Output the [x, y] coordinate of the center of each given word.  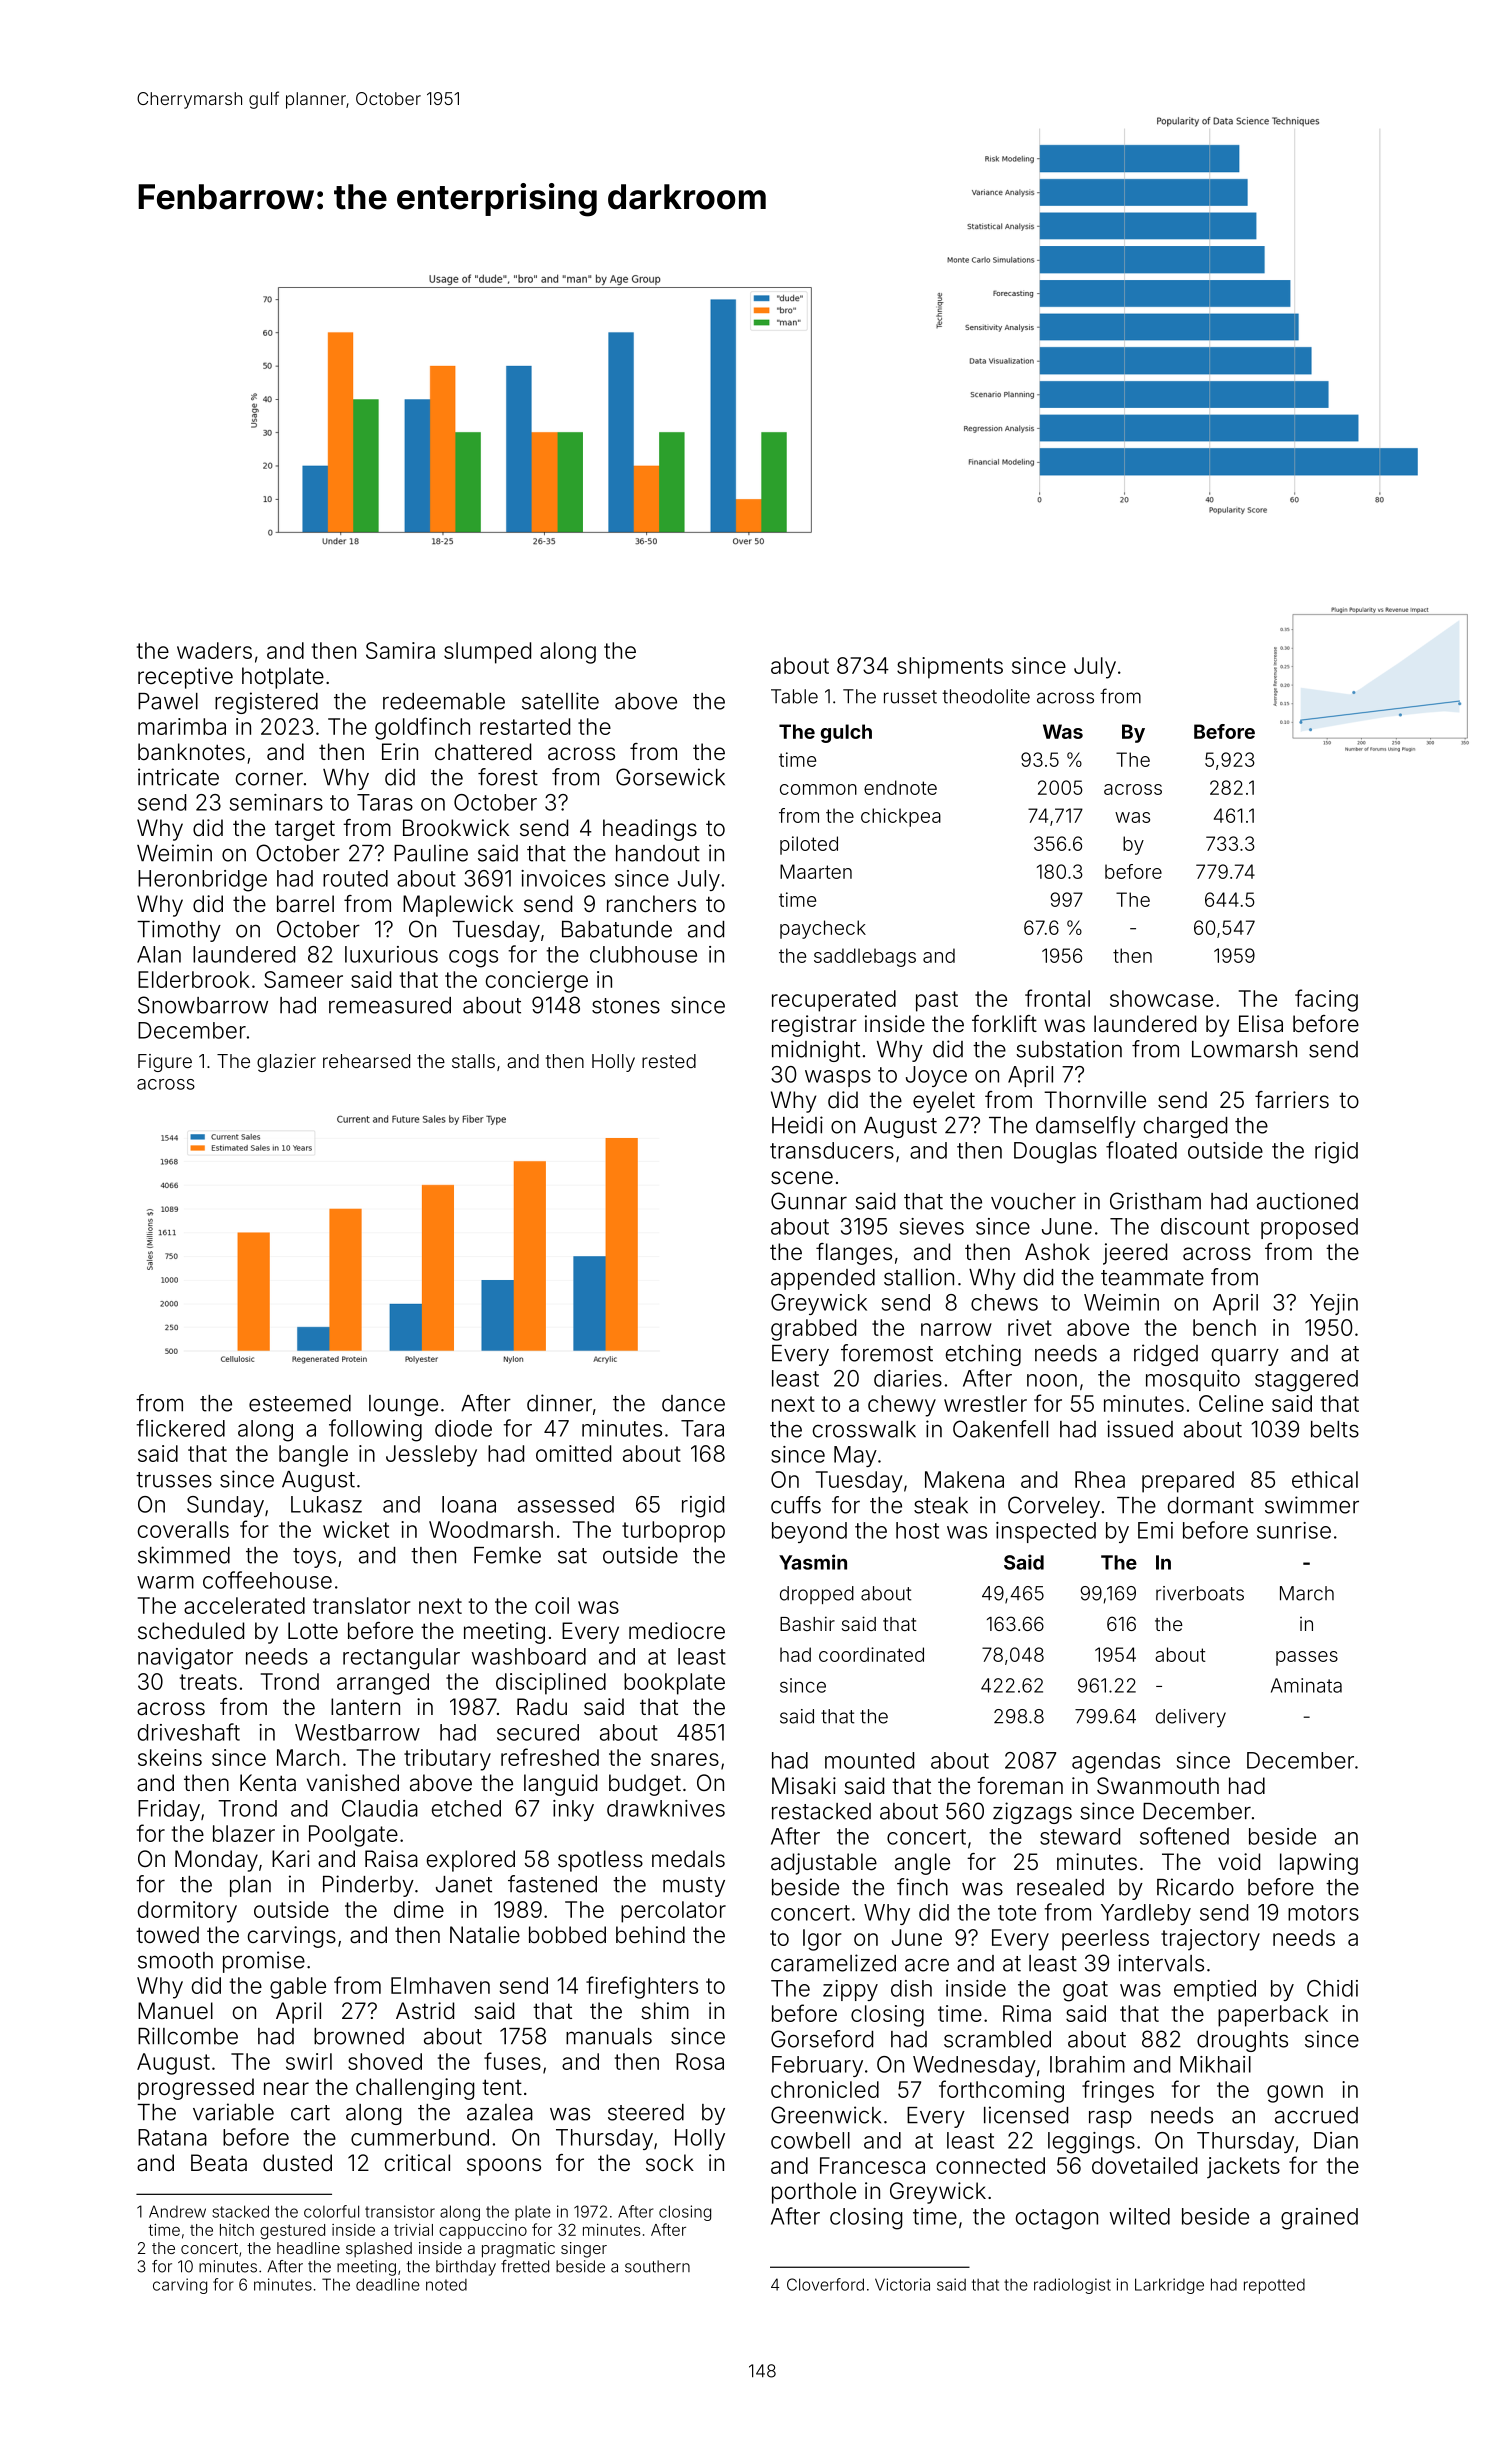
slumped [487, 653]
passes [1307, 1658]
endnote [900, 787]
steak [941, 1505]
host [917, 1530]
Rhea [1100, 1479]
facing [1326, 1000]
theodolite [986, 696]
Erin [400, 751]
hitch [237, 2230]
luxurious [391, 954]
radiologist [1072, 2286]
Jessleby [431, 1456]
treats [208, 1682]
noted [446, 2285]
